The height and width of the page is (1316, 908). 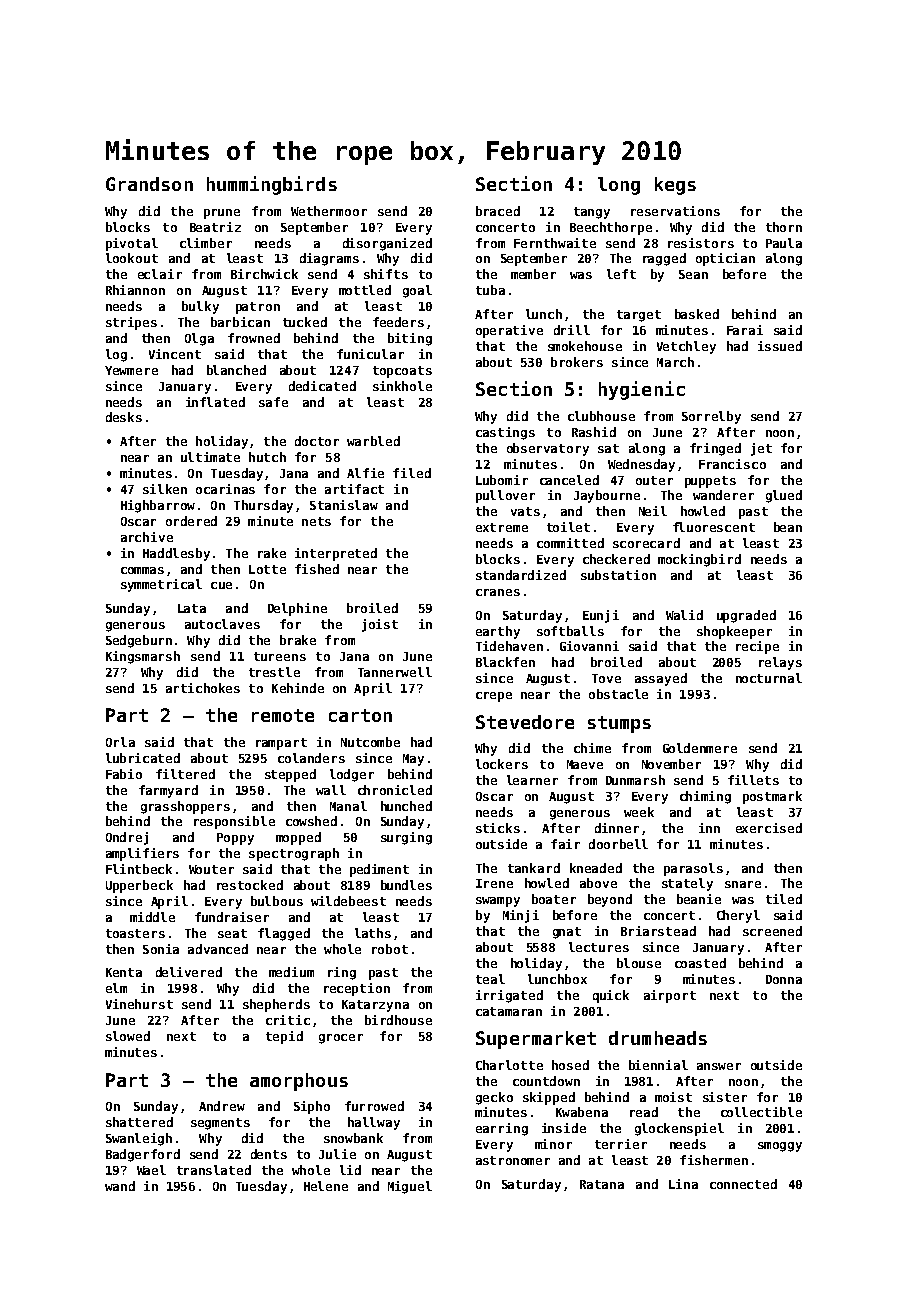 I want to click on translated, so click(x=214, y=1170).
